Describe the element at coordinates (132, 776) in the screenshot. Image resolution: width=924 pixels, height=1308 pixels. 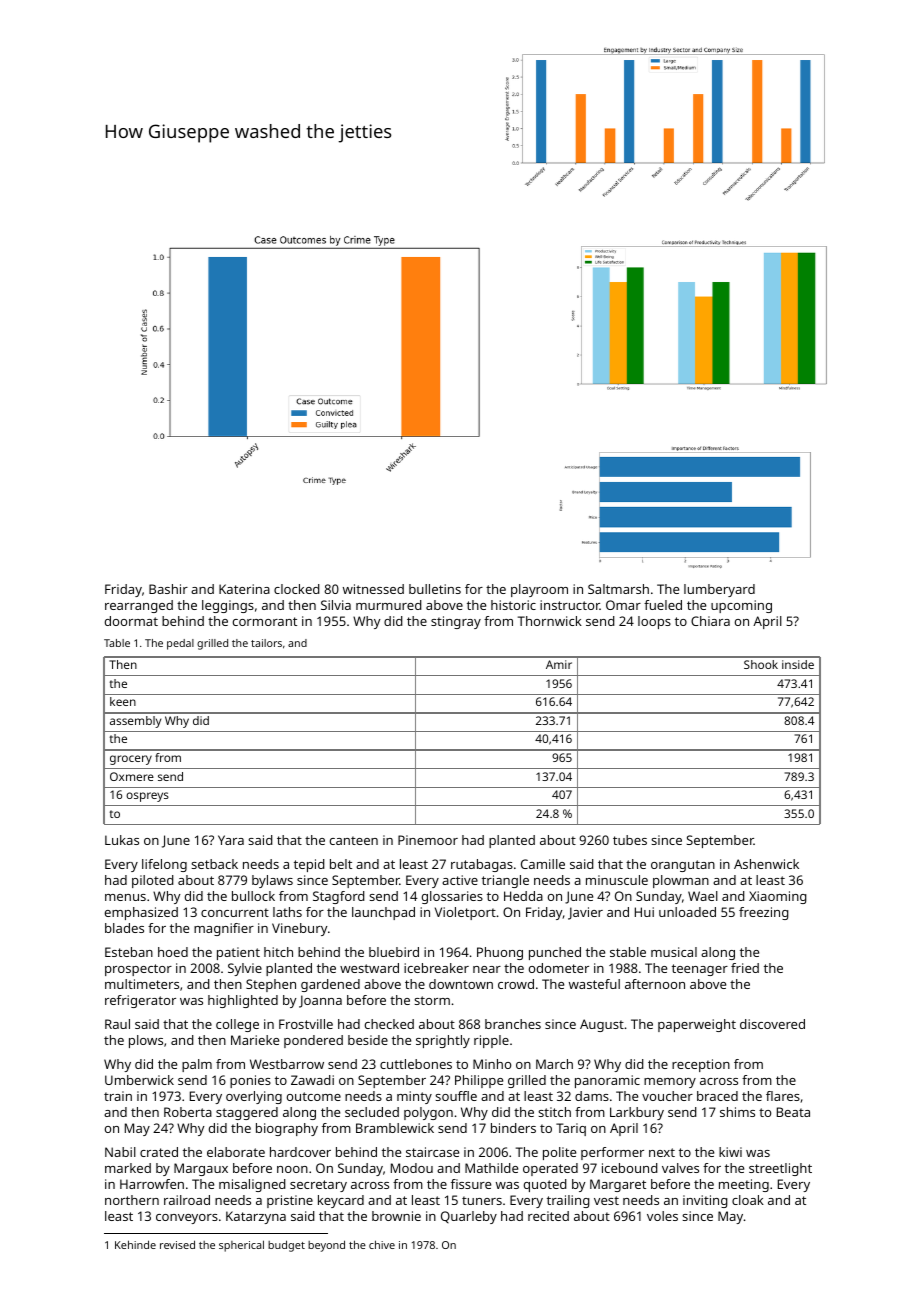
I see `Oxmere` at that location.
